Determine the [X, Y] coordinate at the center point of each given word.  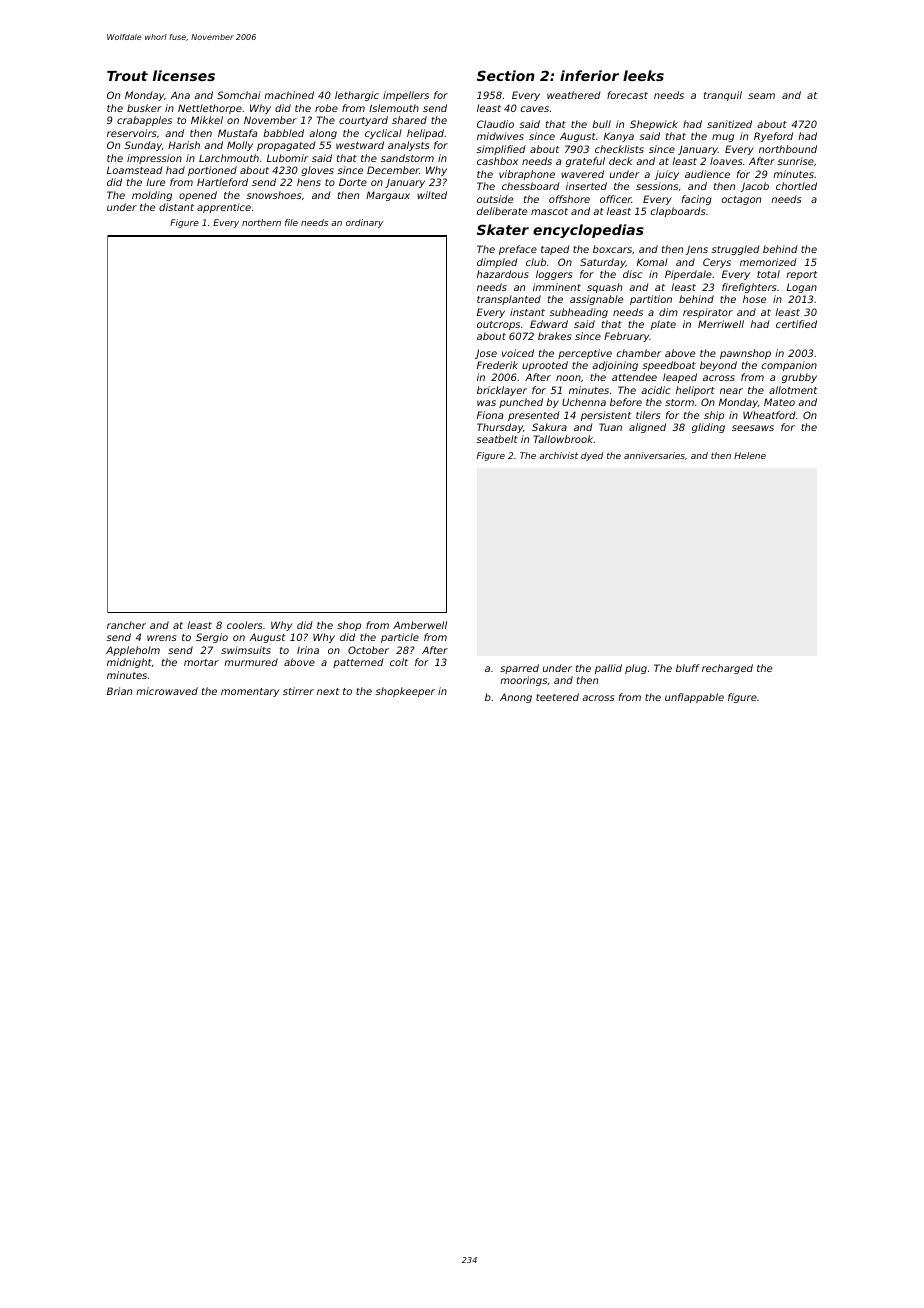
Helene [750, 455]
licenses [184, 75]
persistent [606, 416]
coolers [244, 625]
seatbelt [497, 439]
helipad [425, 134]
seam [761, 96]
